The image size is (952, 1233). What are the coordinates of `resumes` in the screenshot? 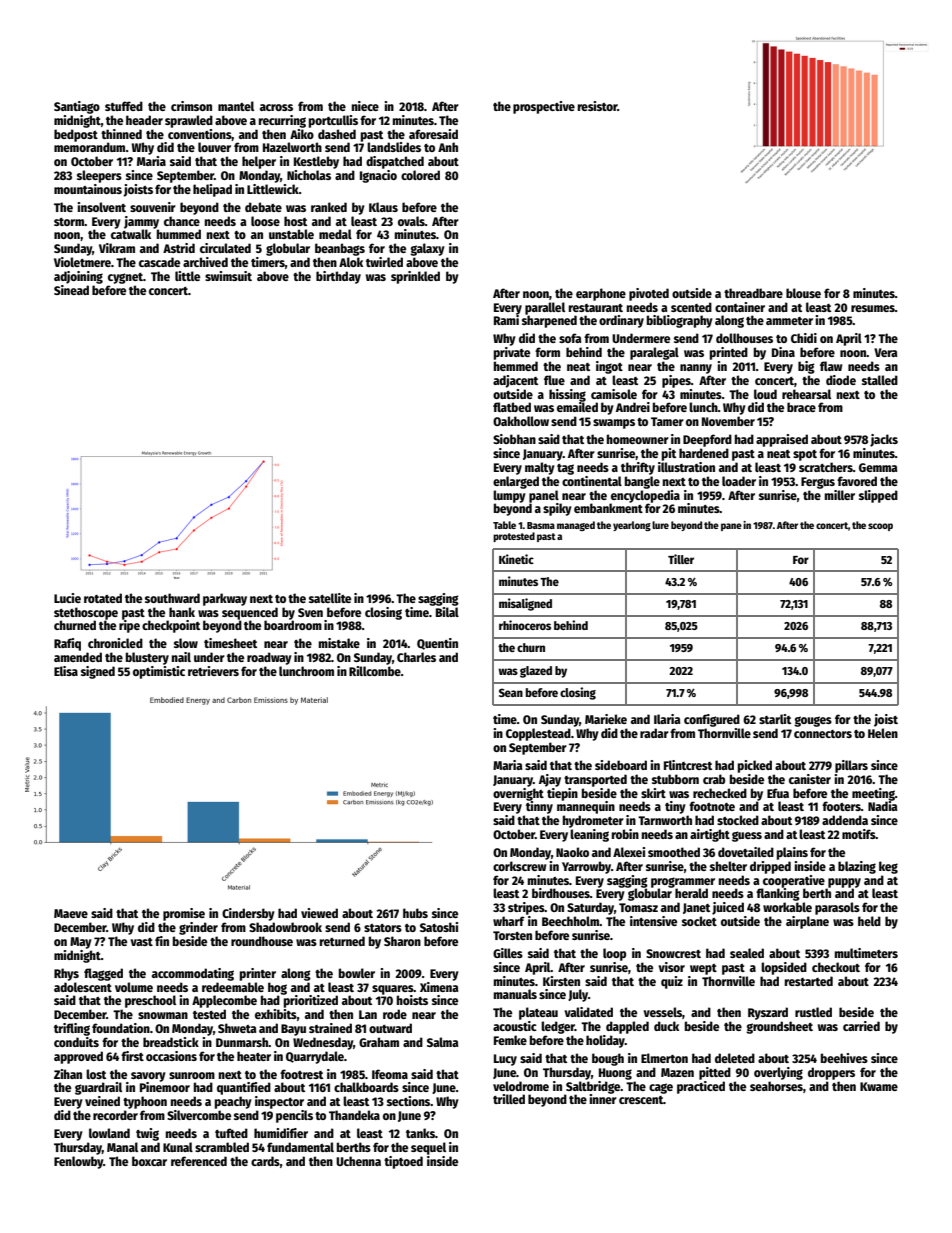 It's located at (873, 308).
